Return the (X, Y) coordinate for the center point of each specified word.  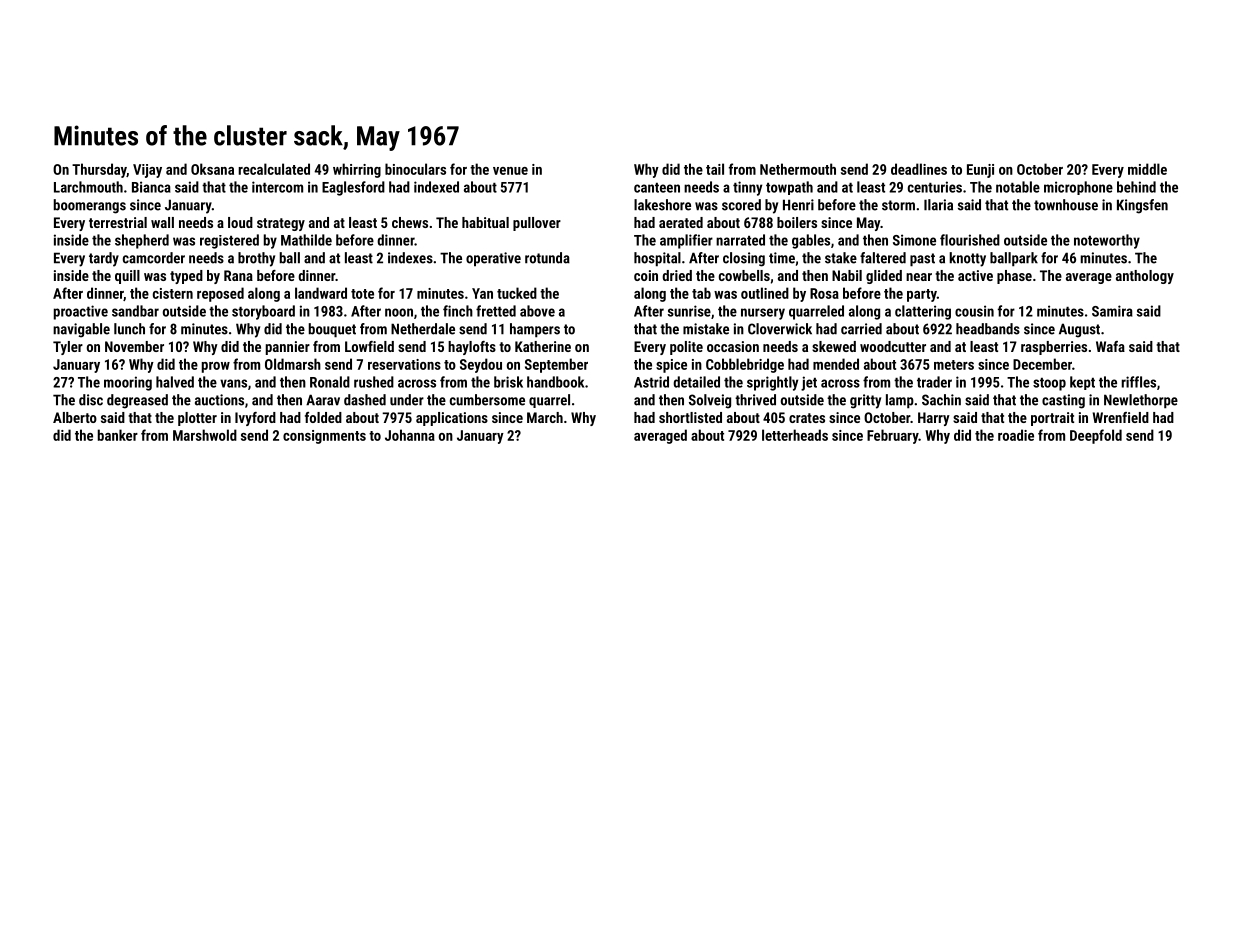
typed (186, 277)
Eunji (980, 171)
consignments (324, 437)
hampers (535, 330)
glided (884, 277)
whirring (357, 170)
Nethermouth (798, 169)
